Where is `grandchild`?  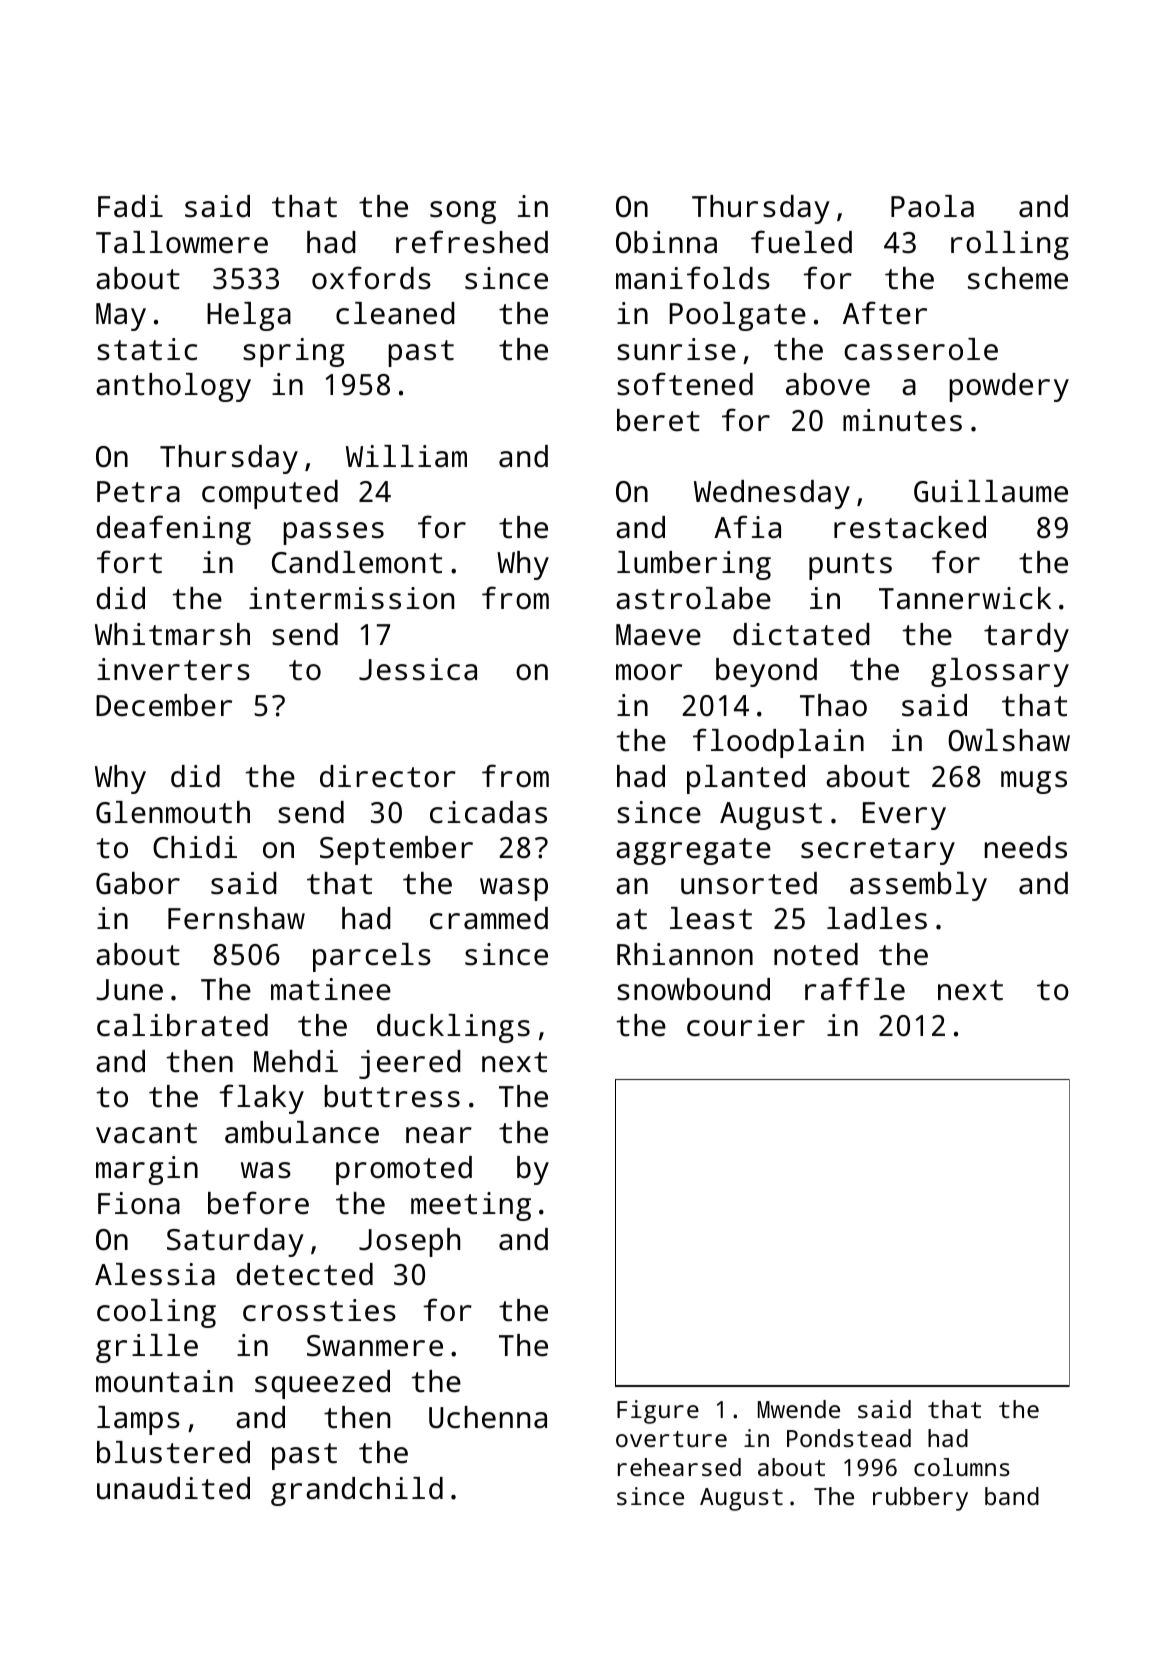
grandchild is located at coordinates (357, 1491).
